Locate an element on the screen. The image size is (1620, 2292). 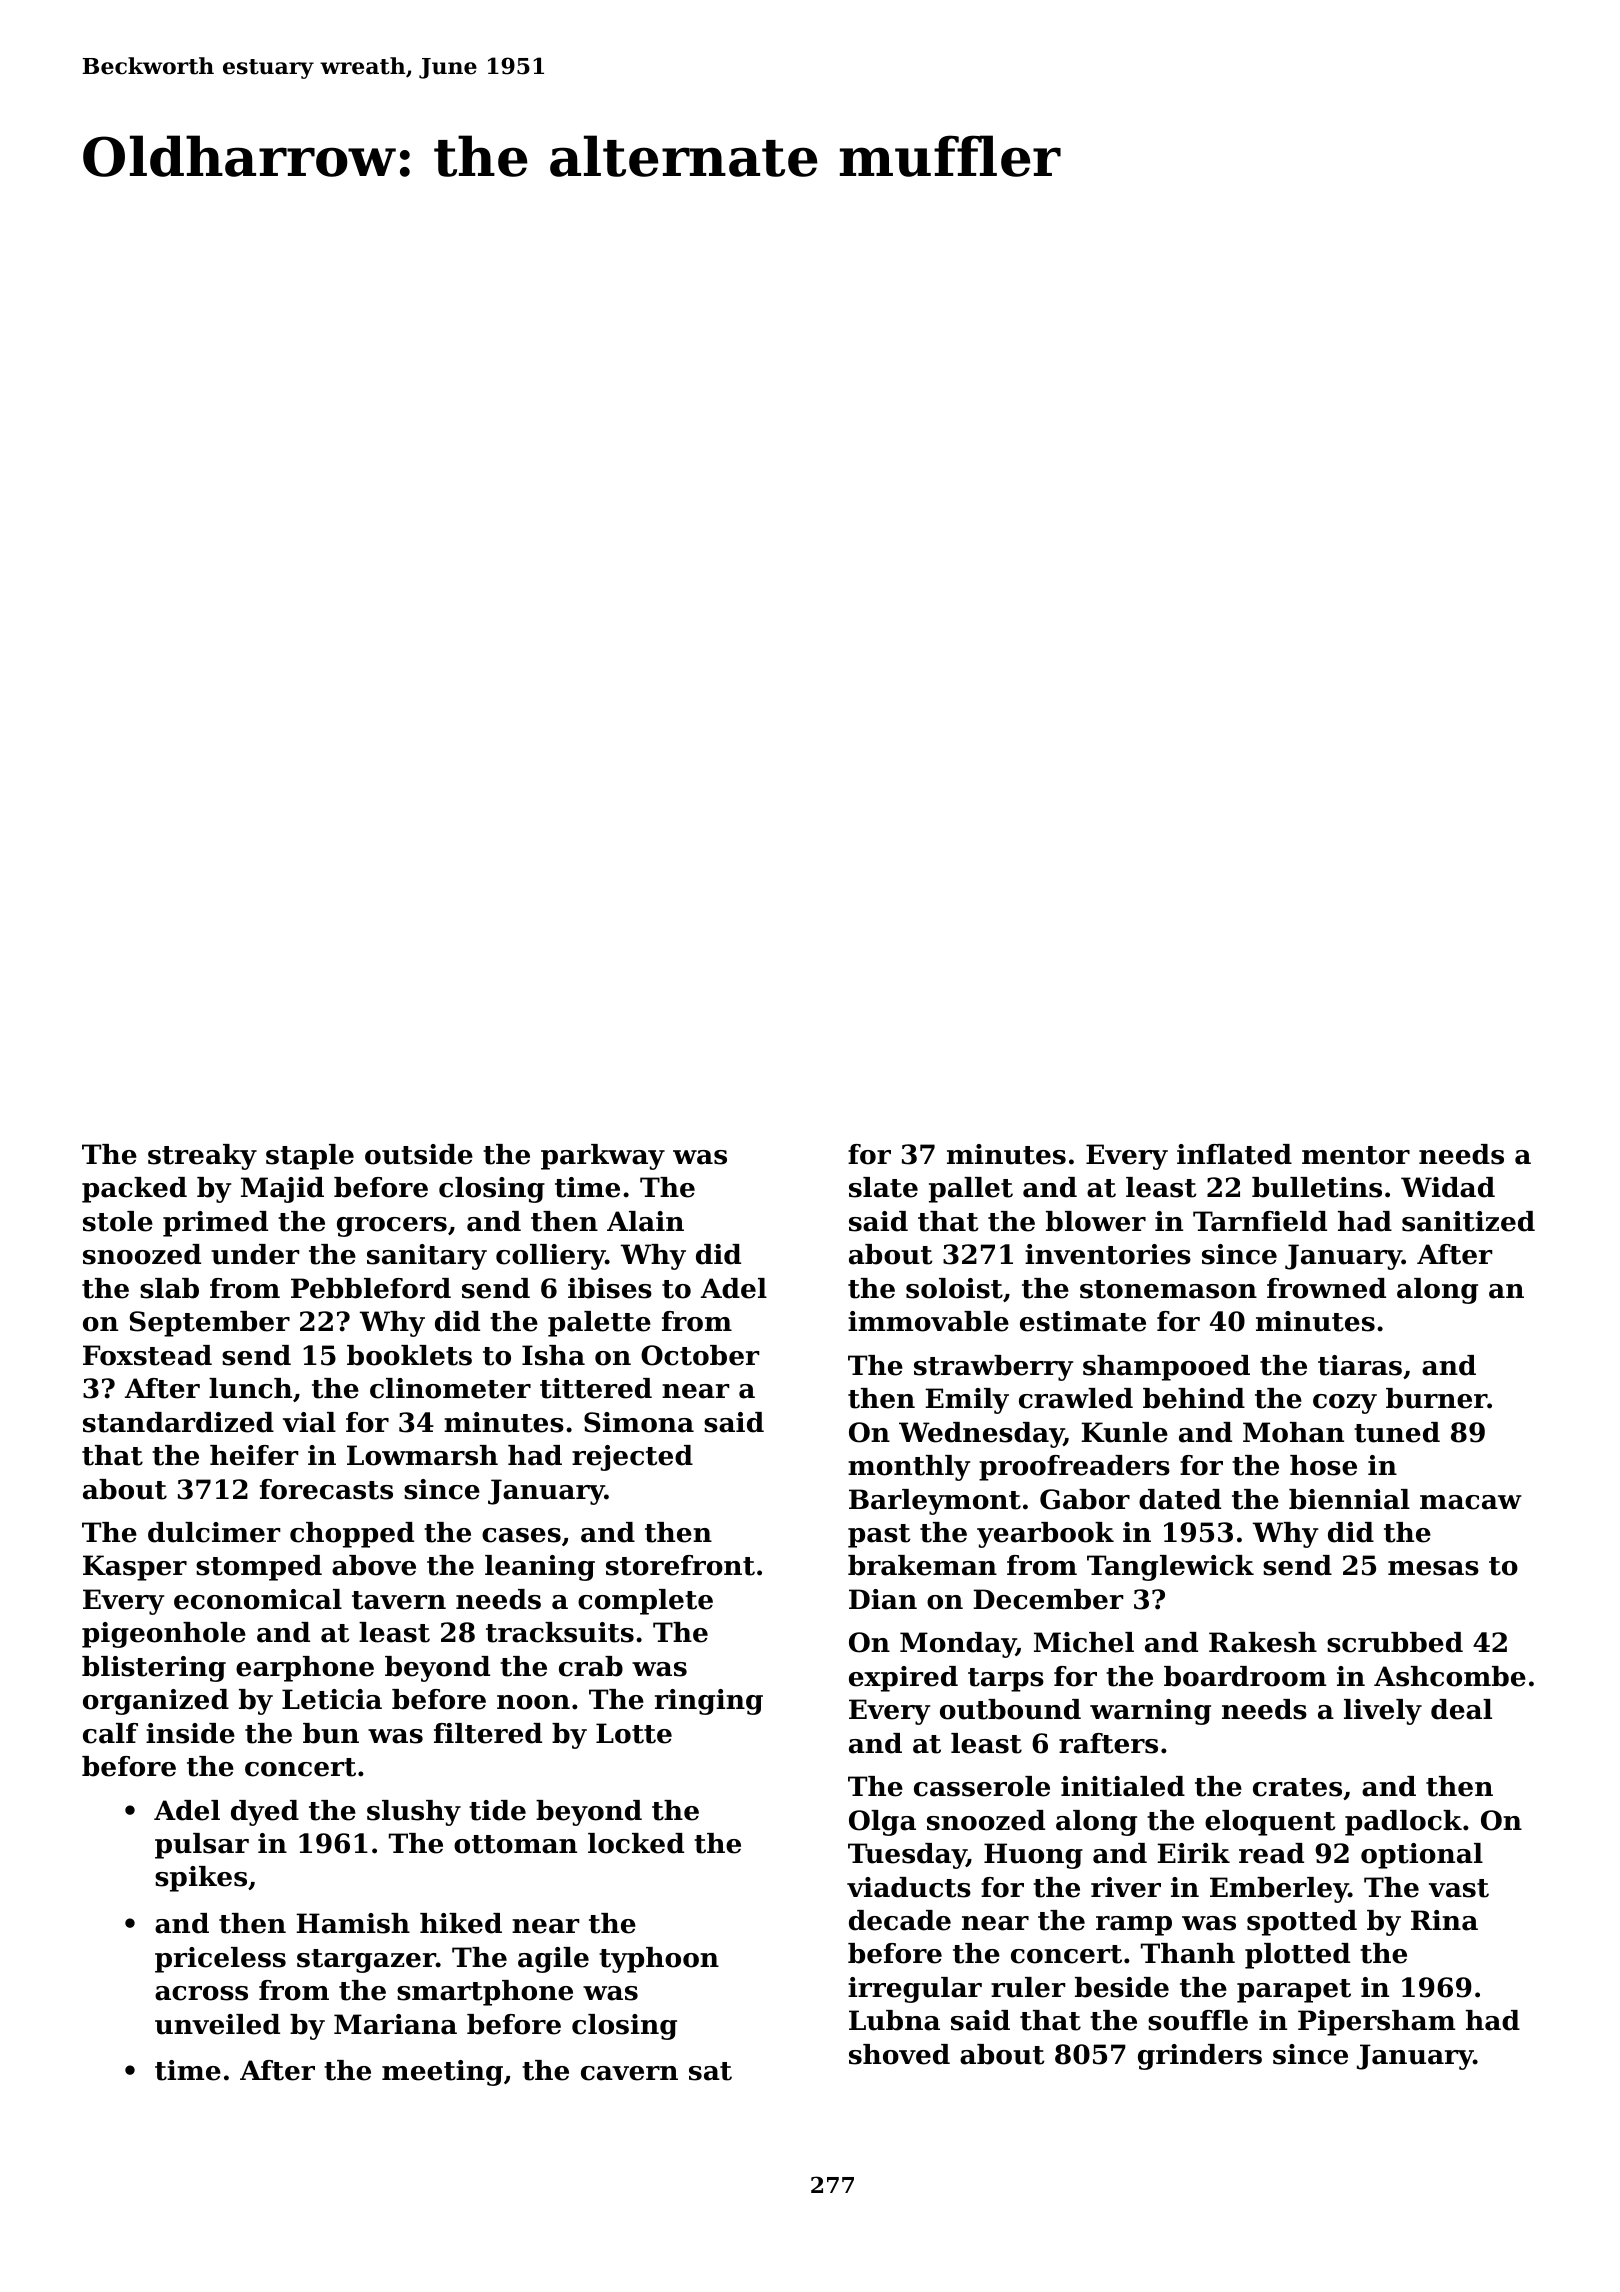
meeting is located at coordinates (442, 2073).
